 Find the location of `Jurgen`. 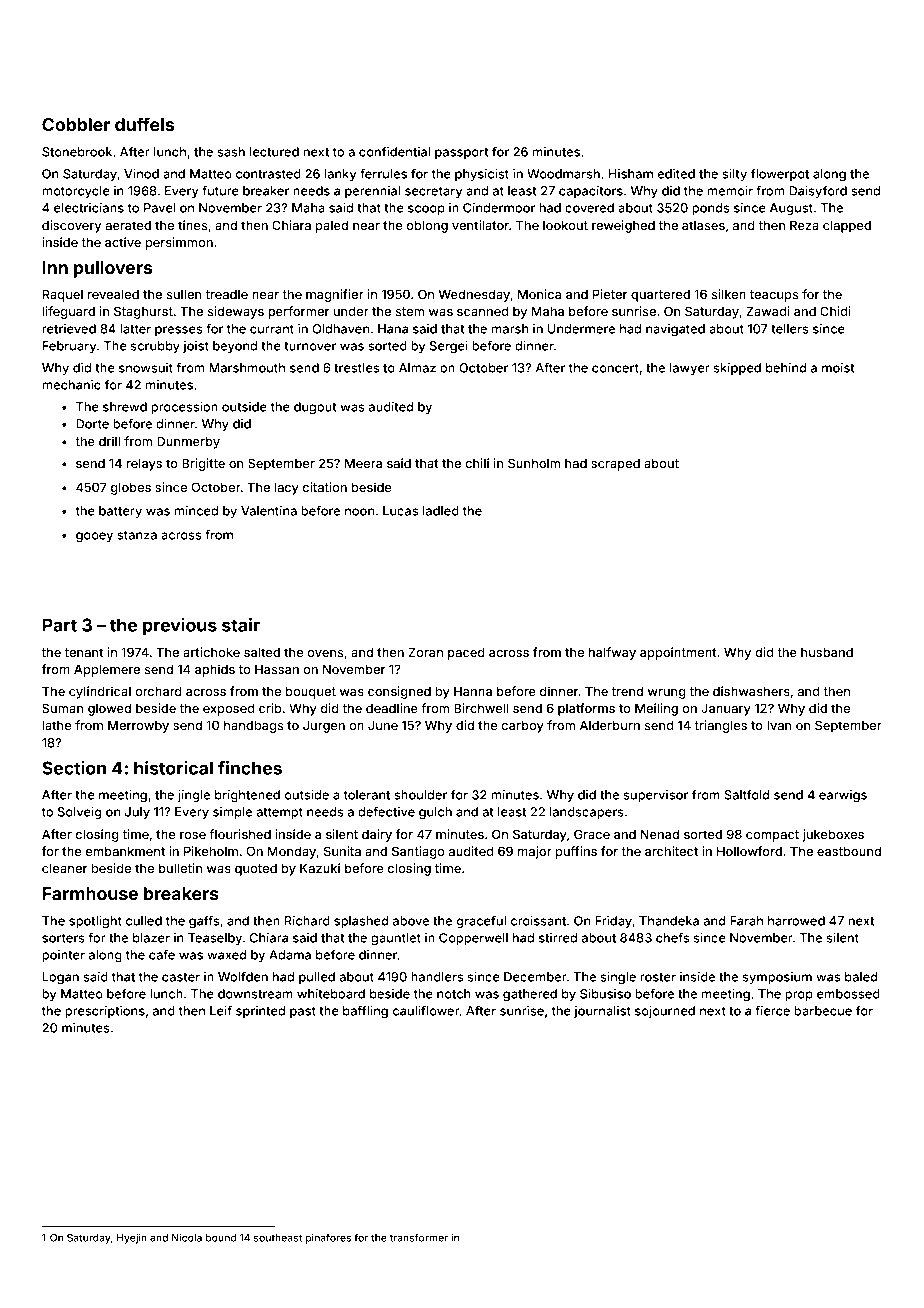

Jurgen is located at coordinates (324, 726).
